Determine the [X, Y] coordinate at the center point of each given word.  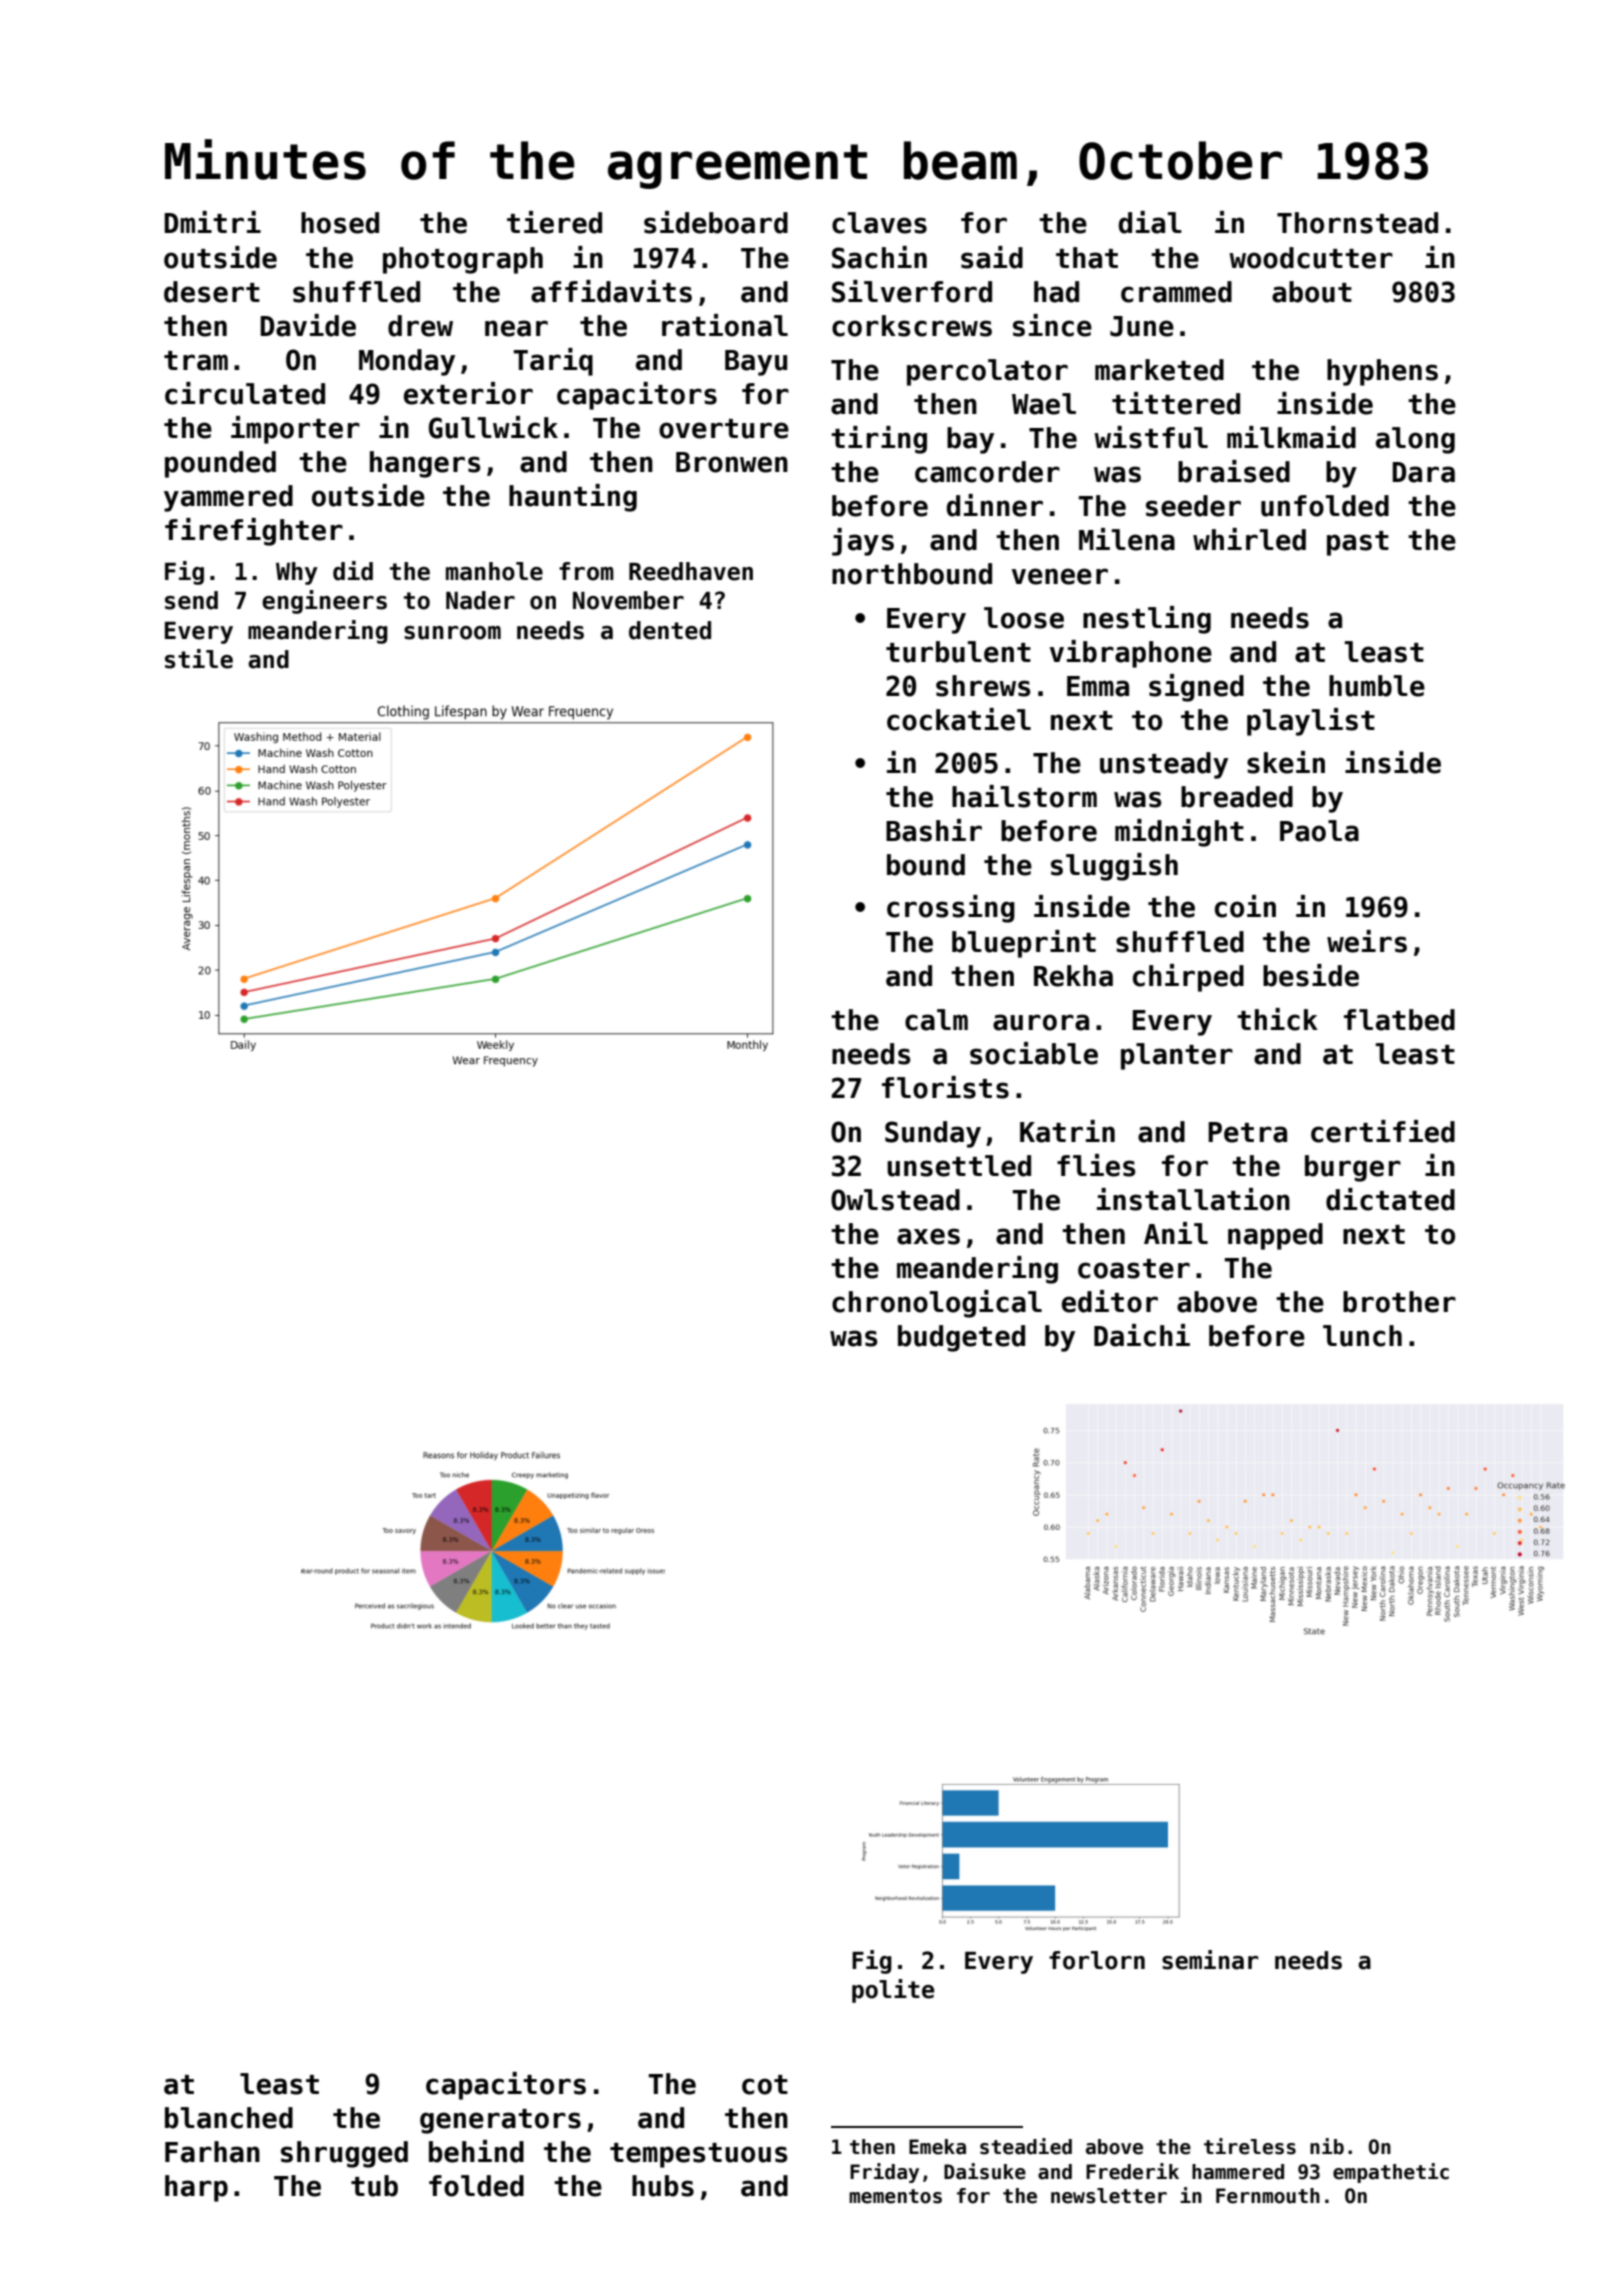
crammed [1176, 292]
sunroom [452, 633]
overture [724, 429]
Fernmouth [1268, 2196]
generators [500, 2121]
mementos [895, 2196]
